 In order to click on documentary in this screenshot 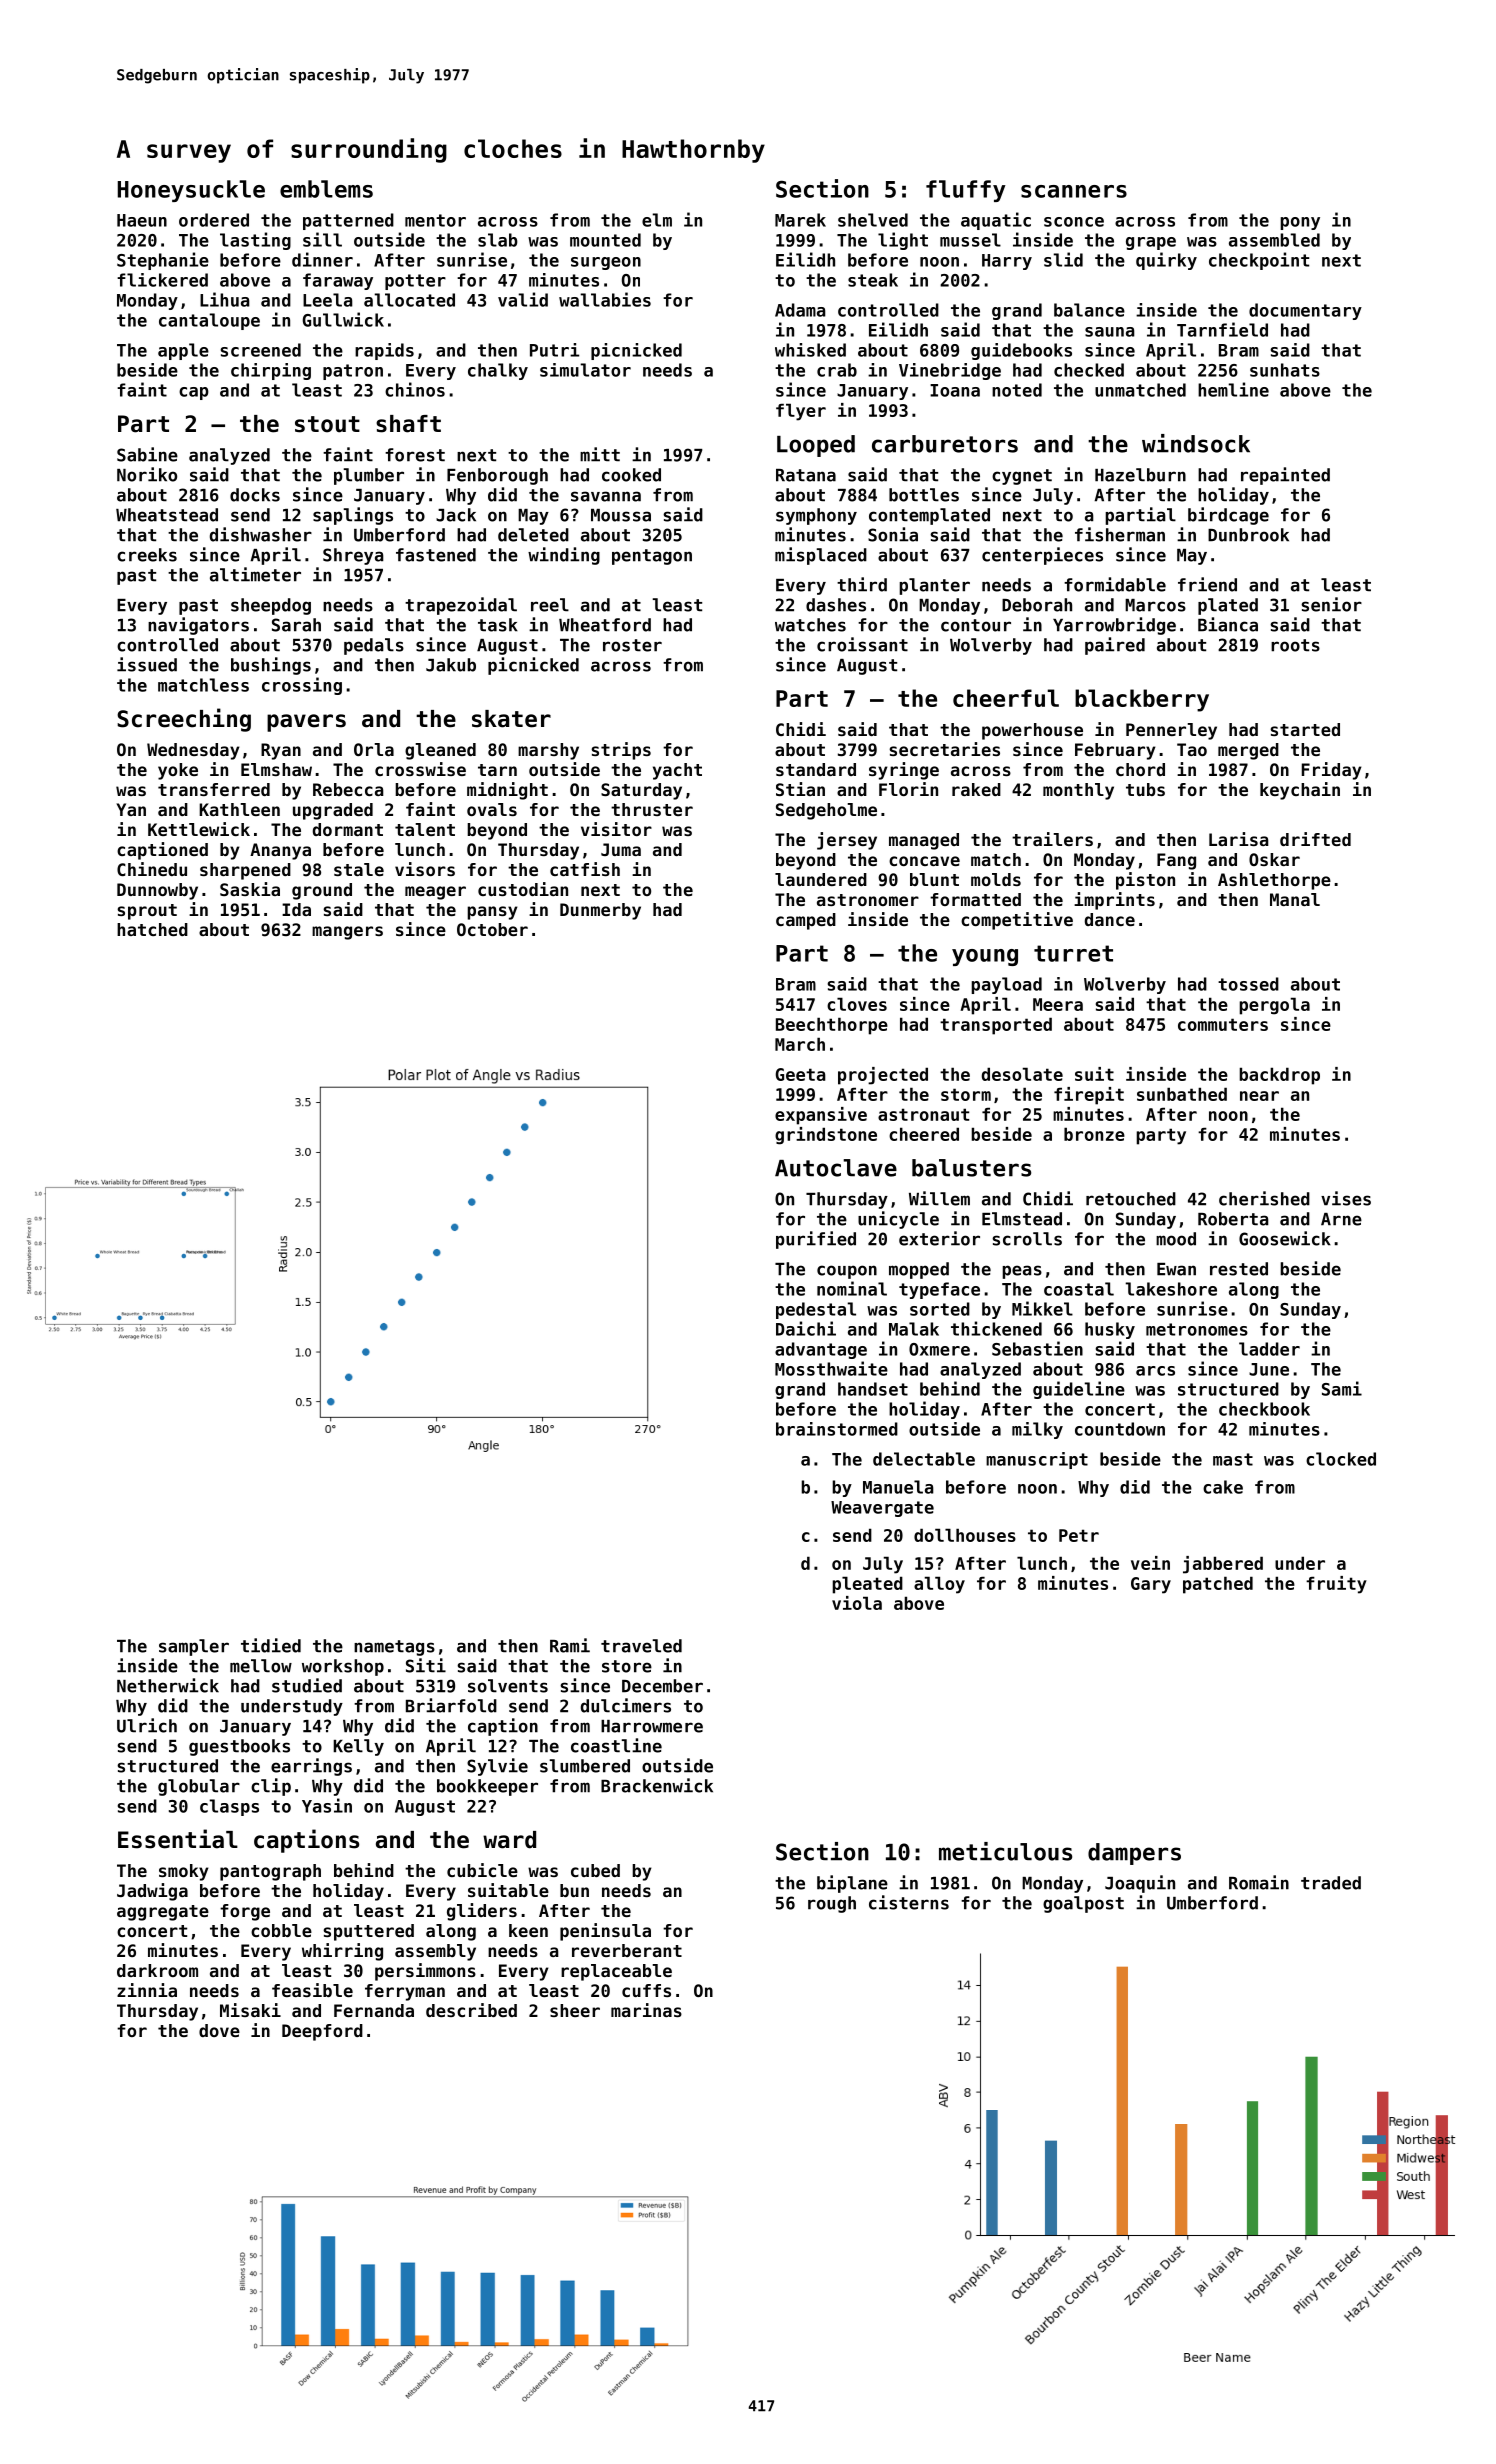, I will do `click(1305, 311)`.
